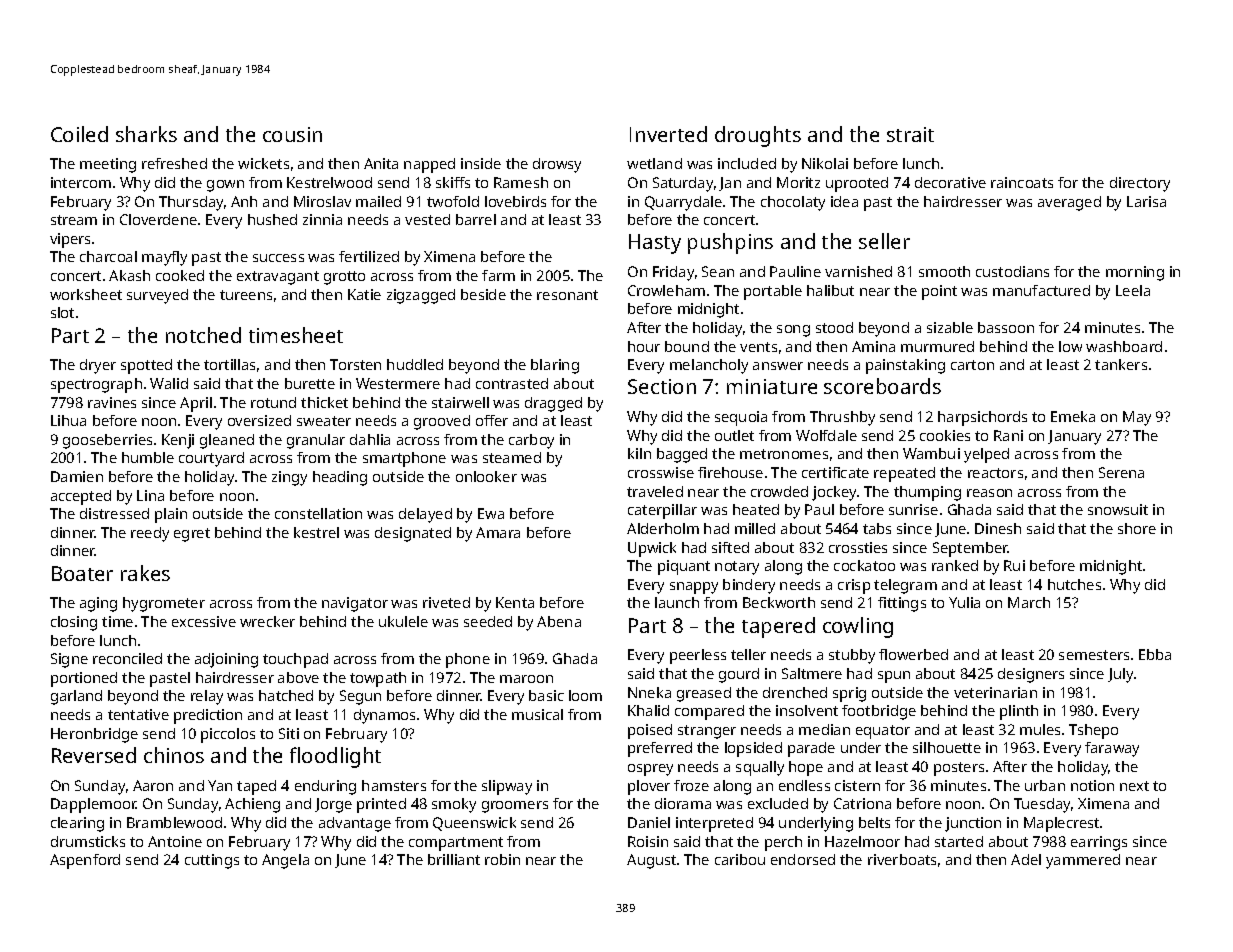 Image resolution: width=1233 pixels, height=952 pixels. Describe the element at coordinates (74, 220) in the document. I see `stream` at that location.
